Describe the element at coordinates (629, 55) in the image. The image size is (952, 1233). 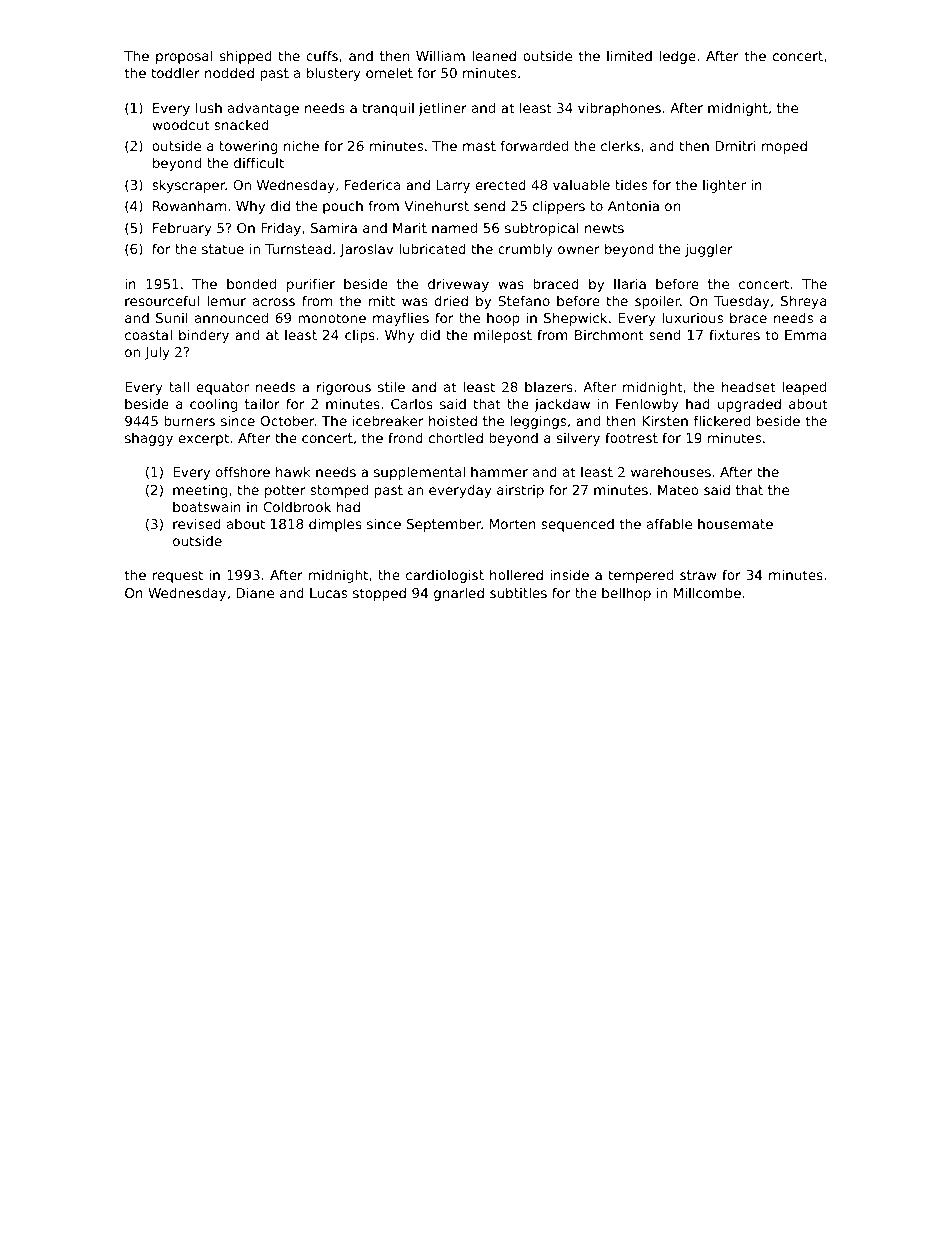
I see `limited` at that location.
